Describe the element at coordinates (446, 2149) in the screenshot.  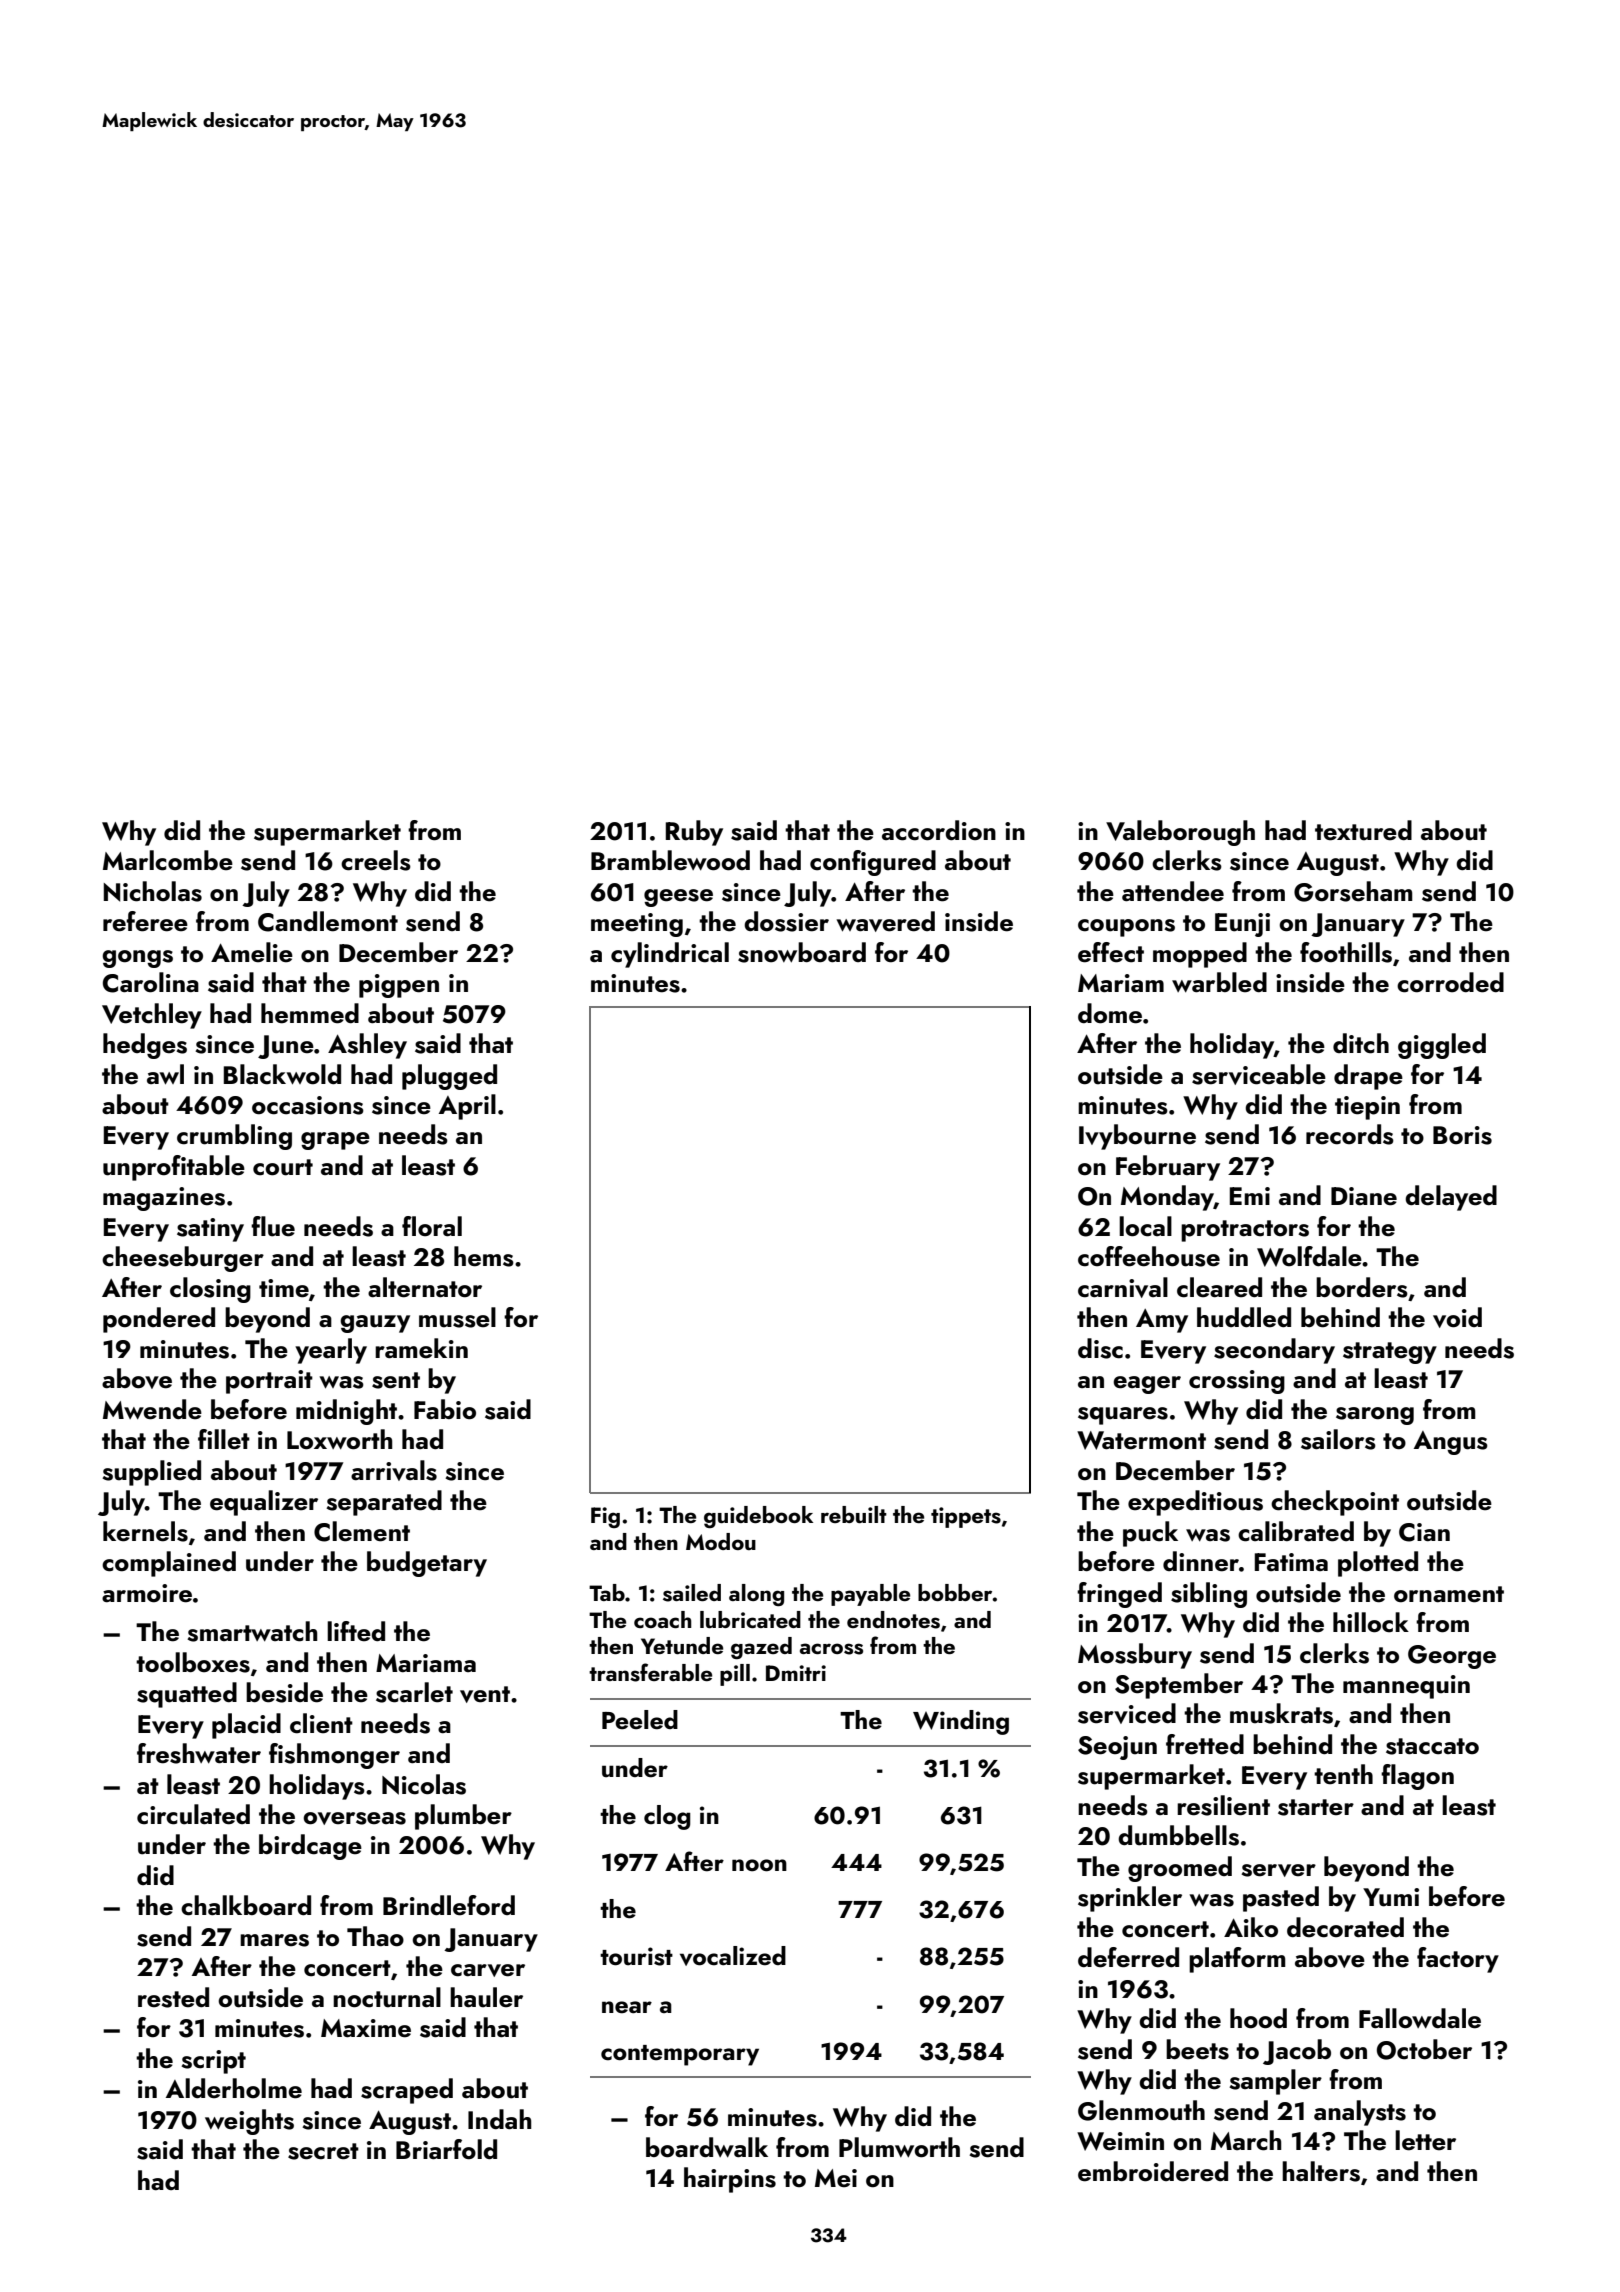
I see `Briarfold` at that location.
